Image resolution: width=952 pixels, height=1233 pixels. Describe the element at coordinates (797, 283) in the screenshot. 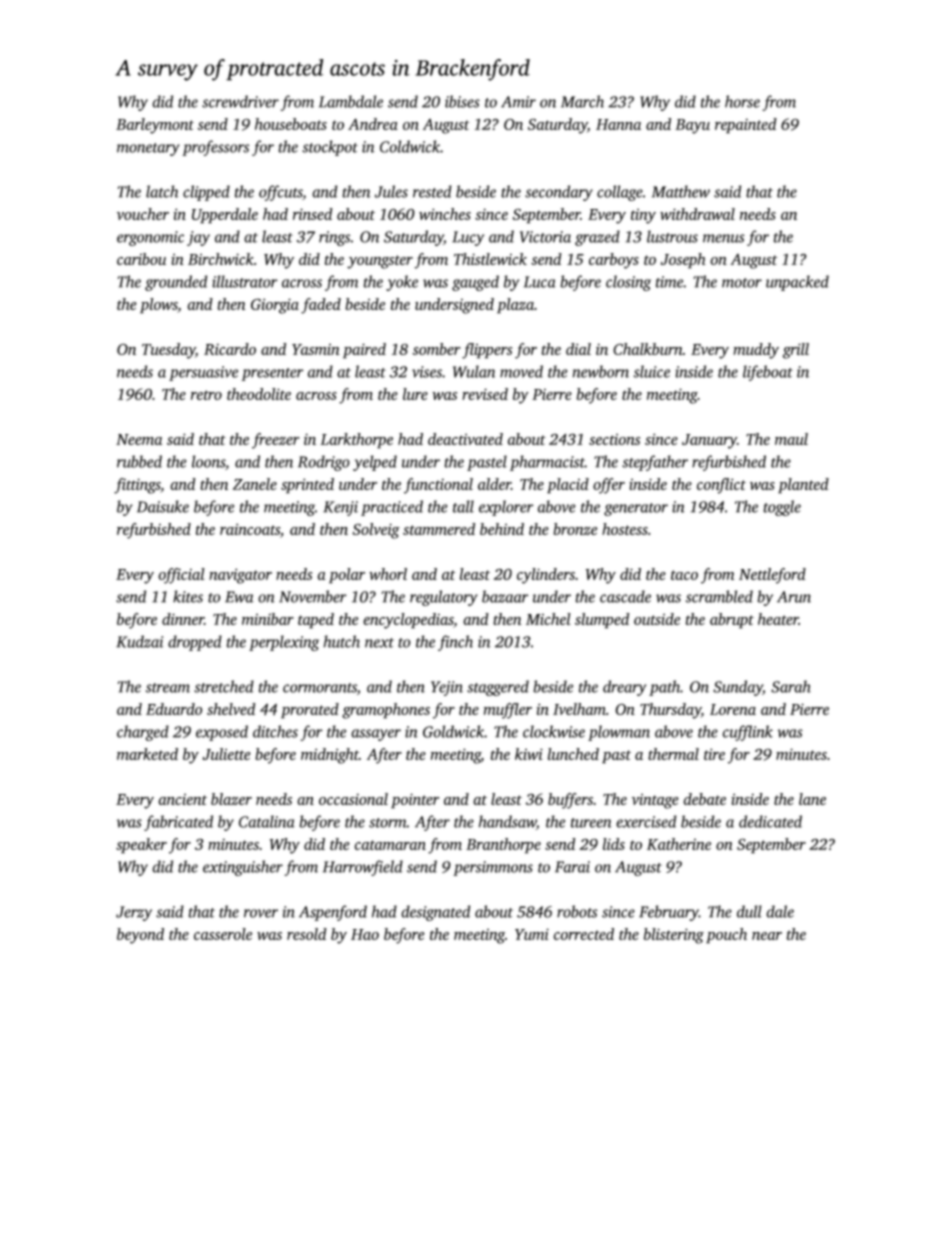

I see `unpacked` at that location.
